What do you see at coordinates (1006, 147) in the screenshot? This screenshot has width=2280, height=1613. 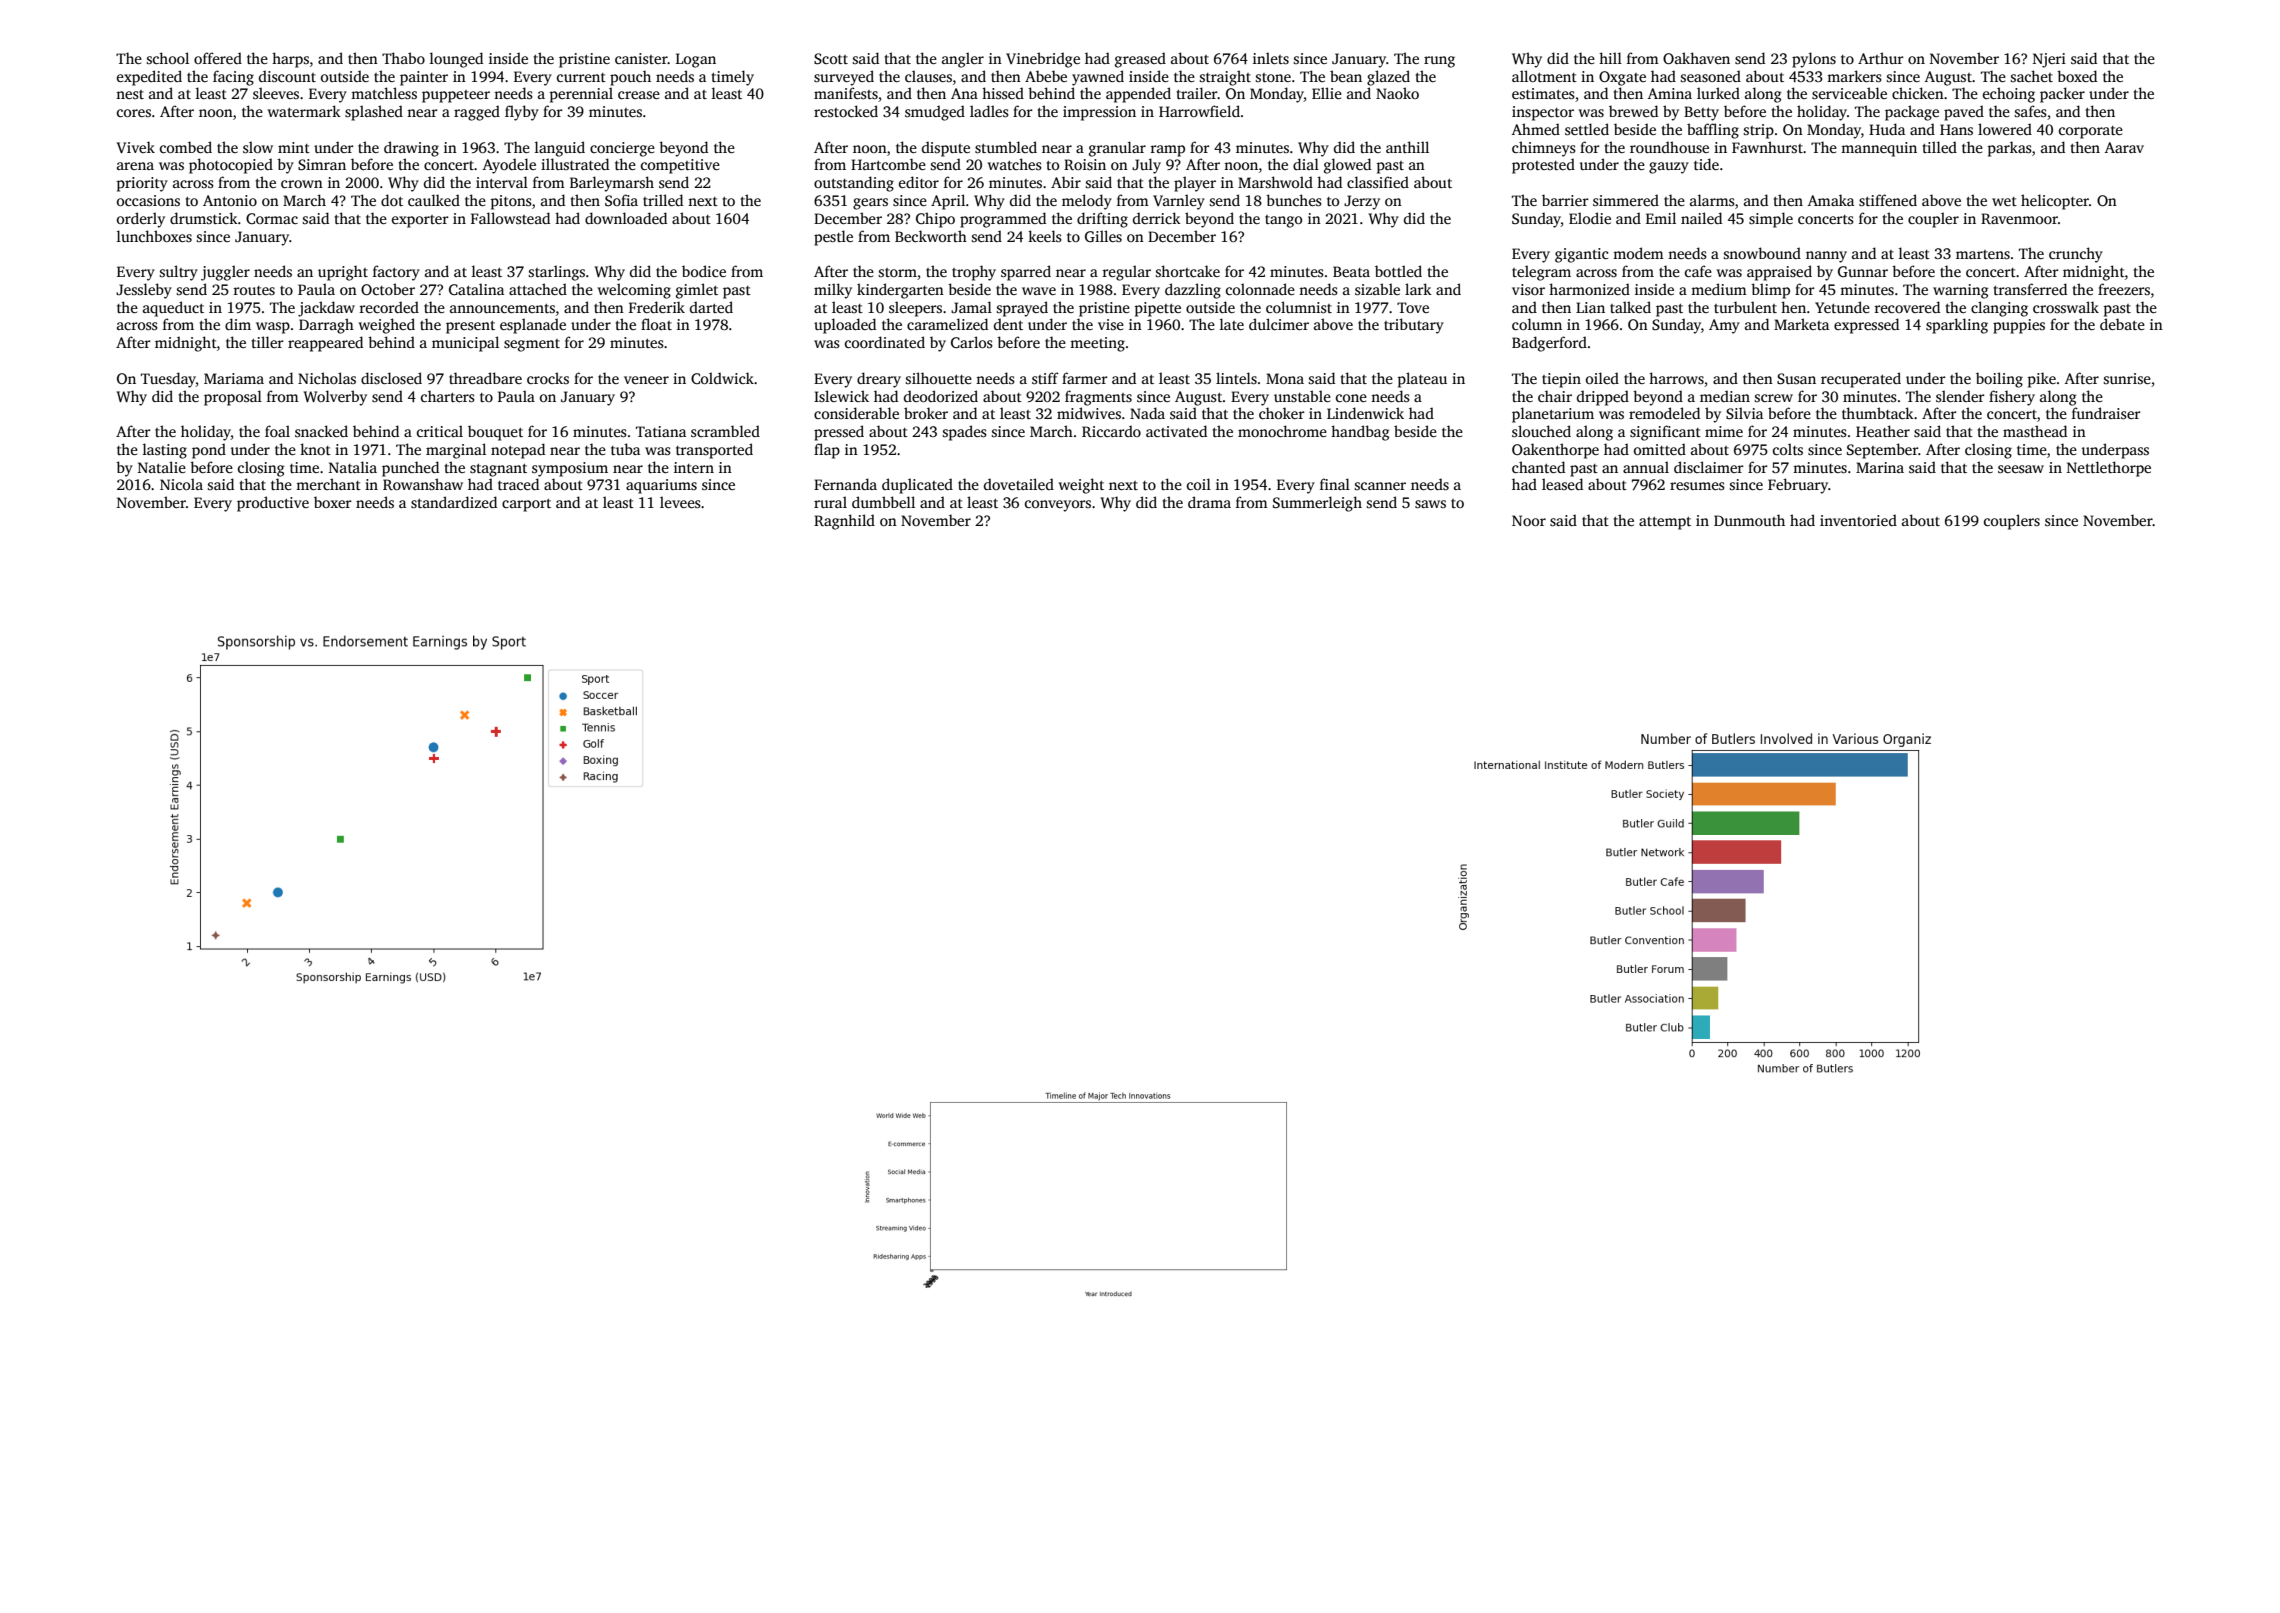 I see `stumbled` at bounding box center [1006, 147].
